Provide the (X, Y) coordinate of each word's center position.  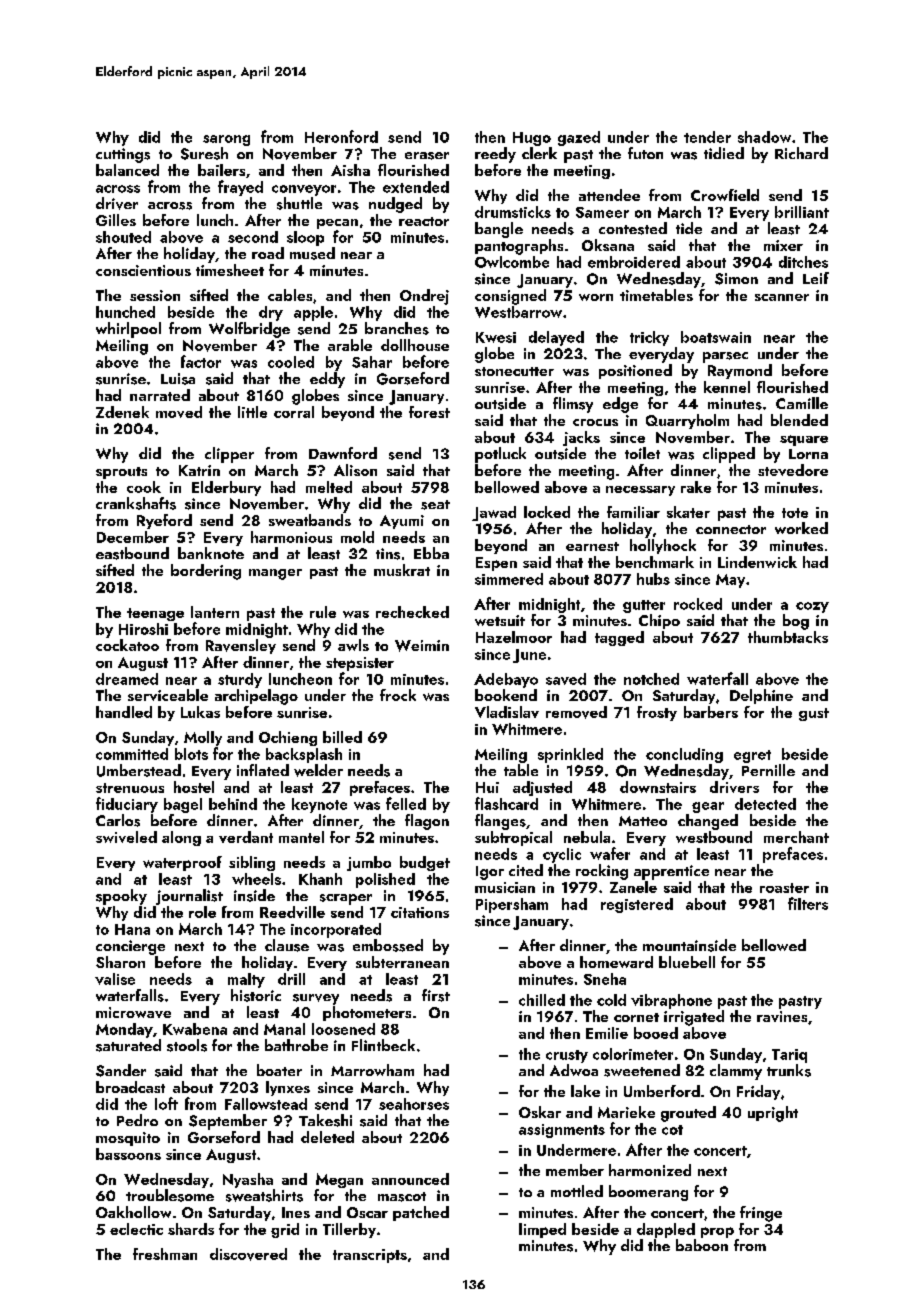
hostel (194, 787)
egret (752, 756)
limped (542, 1230)
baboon (702, 1245)
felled (406, 803)
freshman (165, 1254)
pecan (337, 224)
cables (290, 295)
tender (707, 137)
